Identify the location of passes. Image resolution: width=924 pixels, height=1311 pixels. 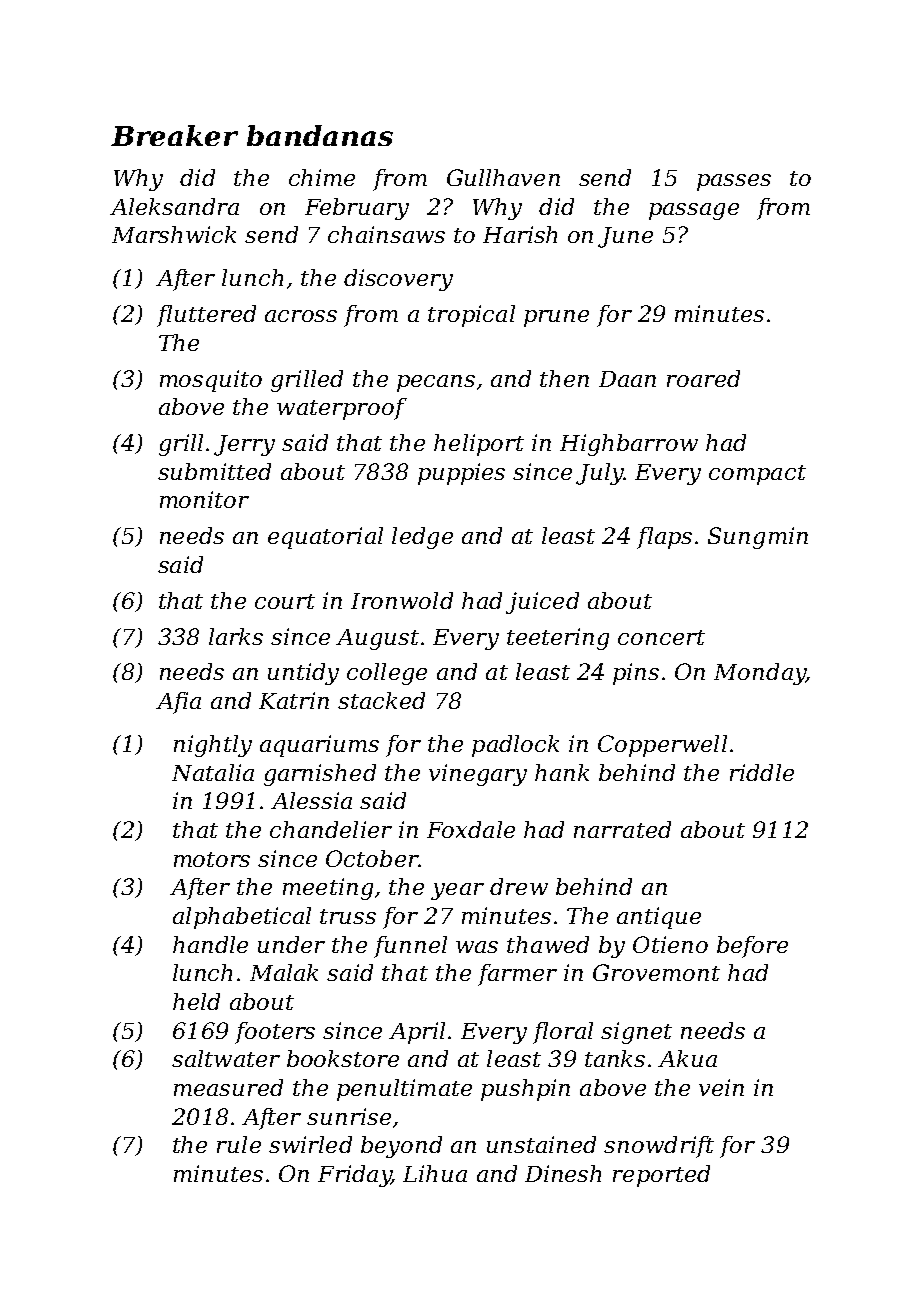
(734, 182).
